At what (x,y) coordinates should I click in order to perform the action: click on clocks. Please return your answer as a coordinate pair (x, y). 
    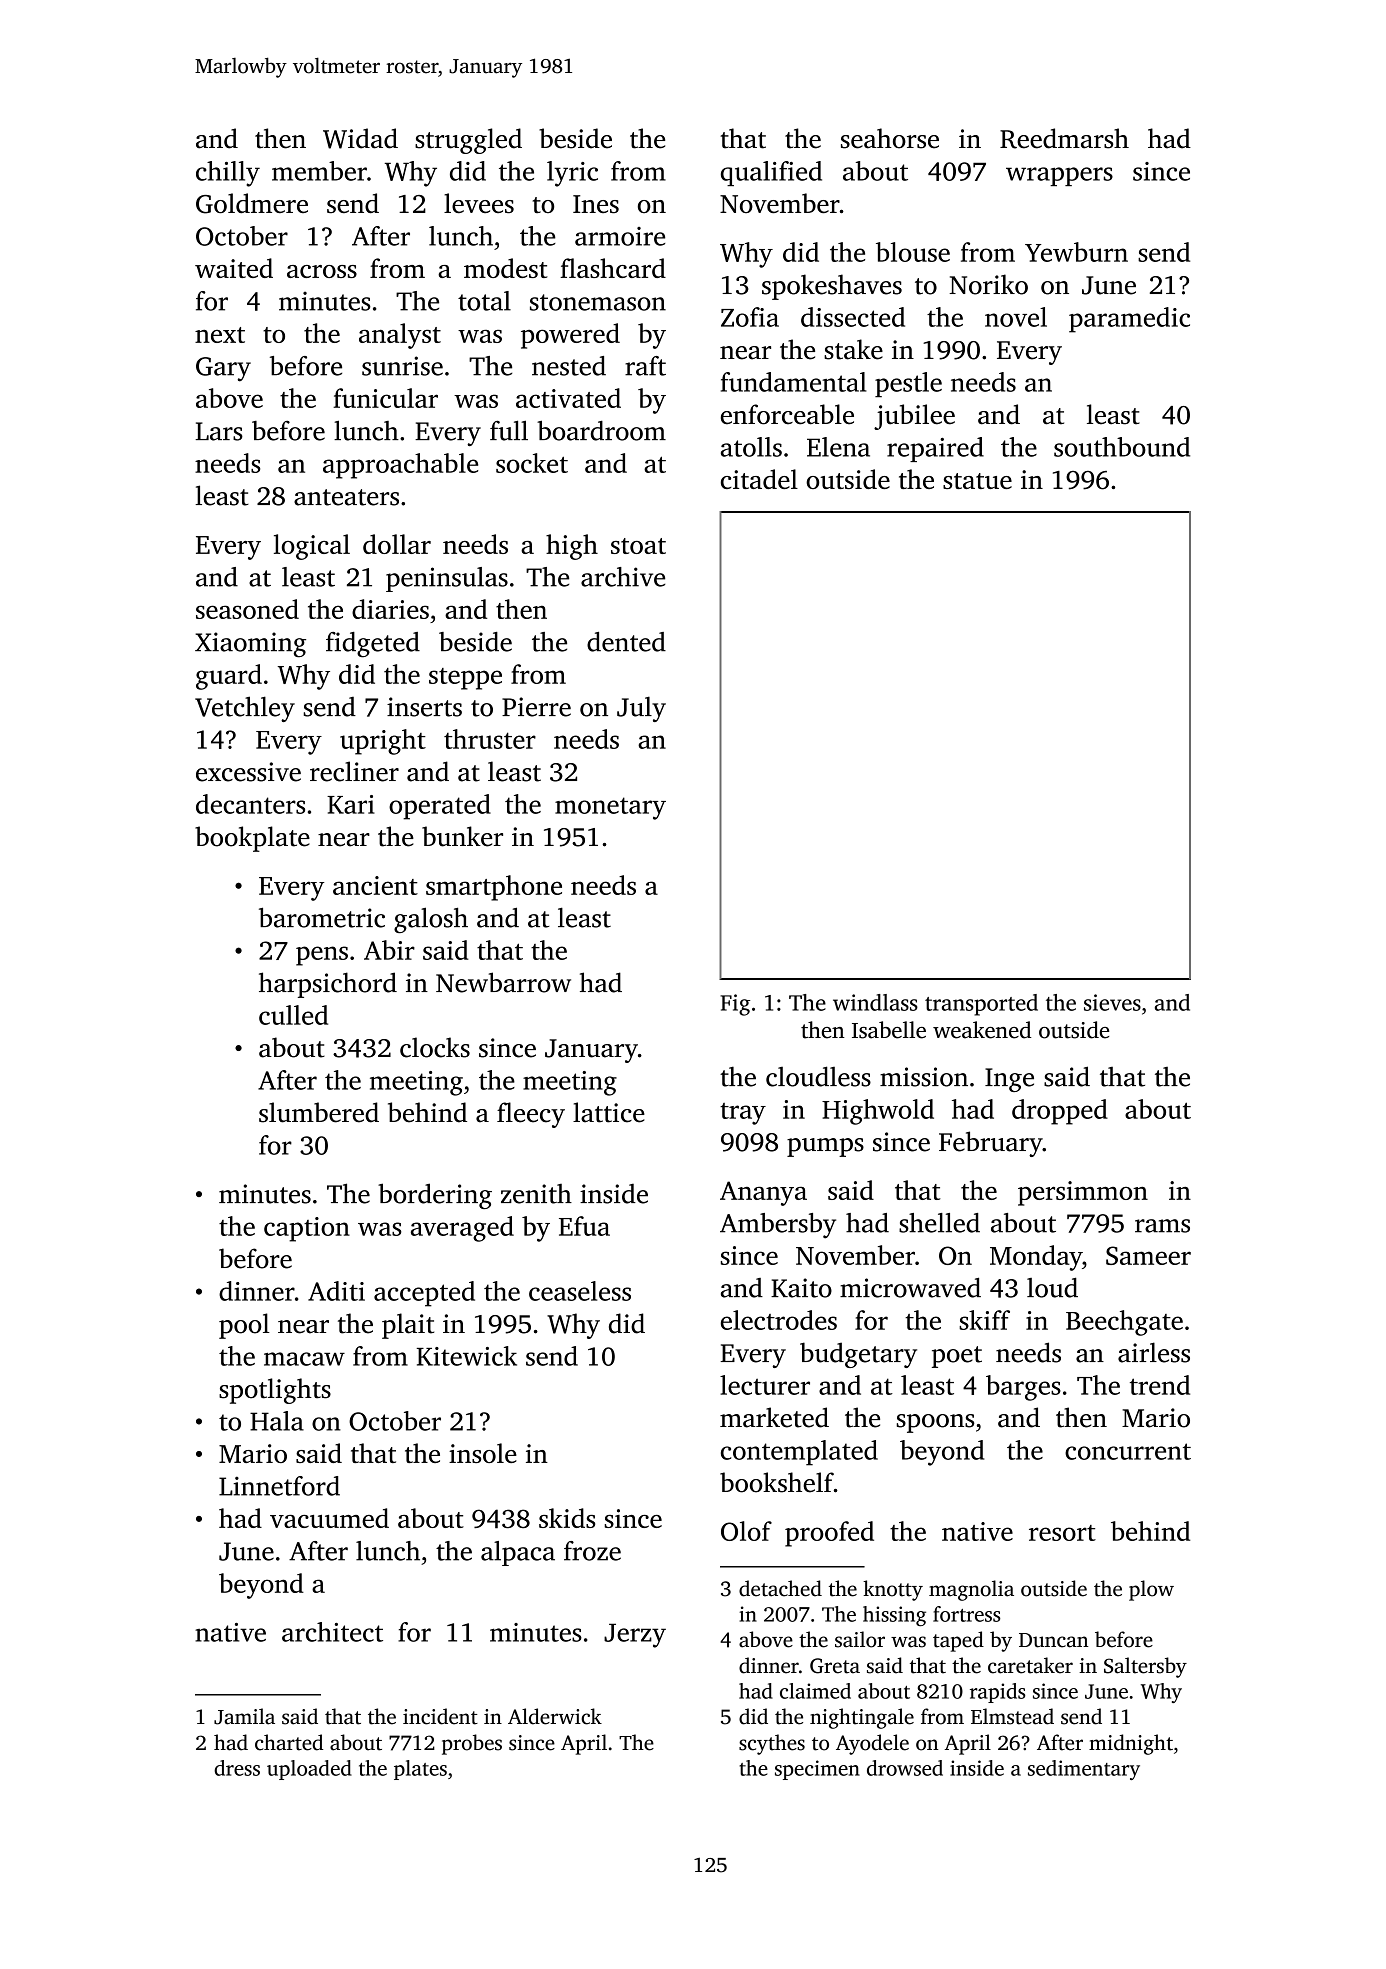
    Looking at the image, I should click on (435, 1047).
